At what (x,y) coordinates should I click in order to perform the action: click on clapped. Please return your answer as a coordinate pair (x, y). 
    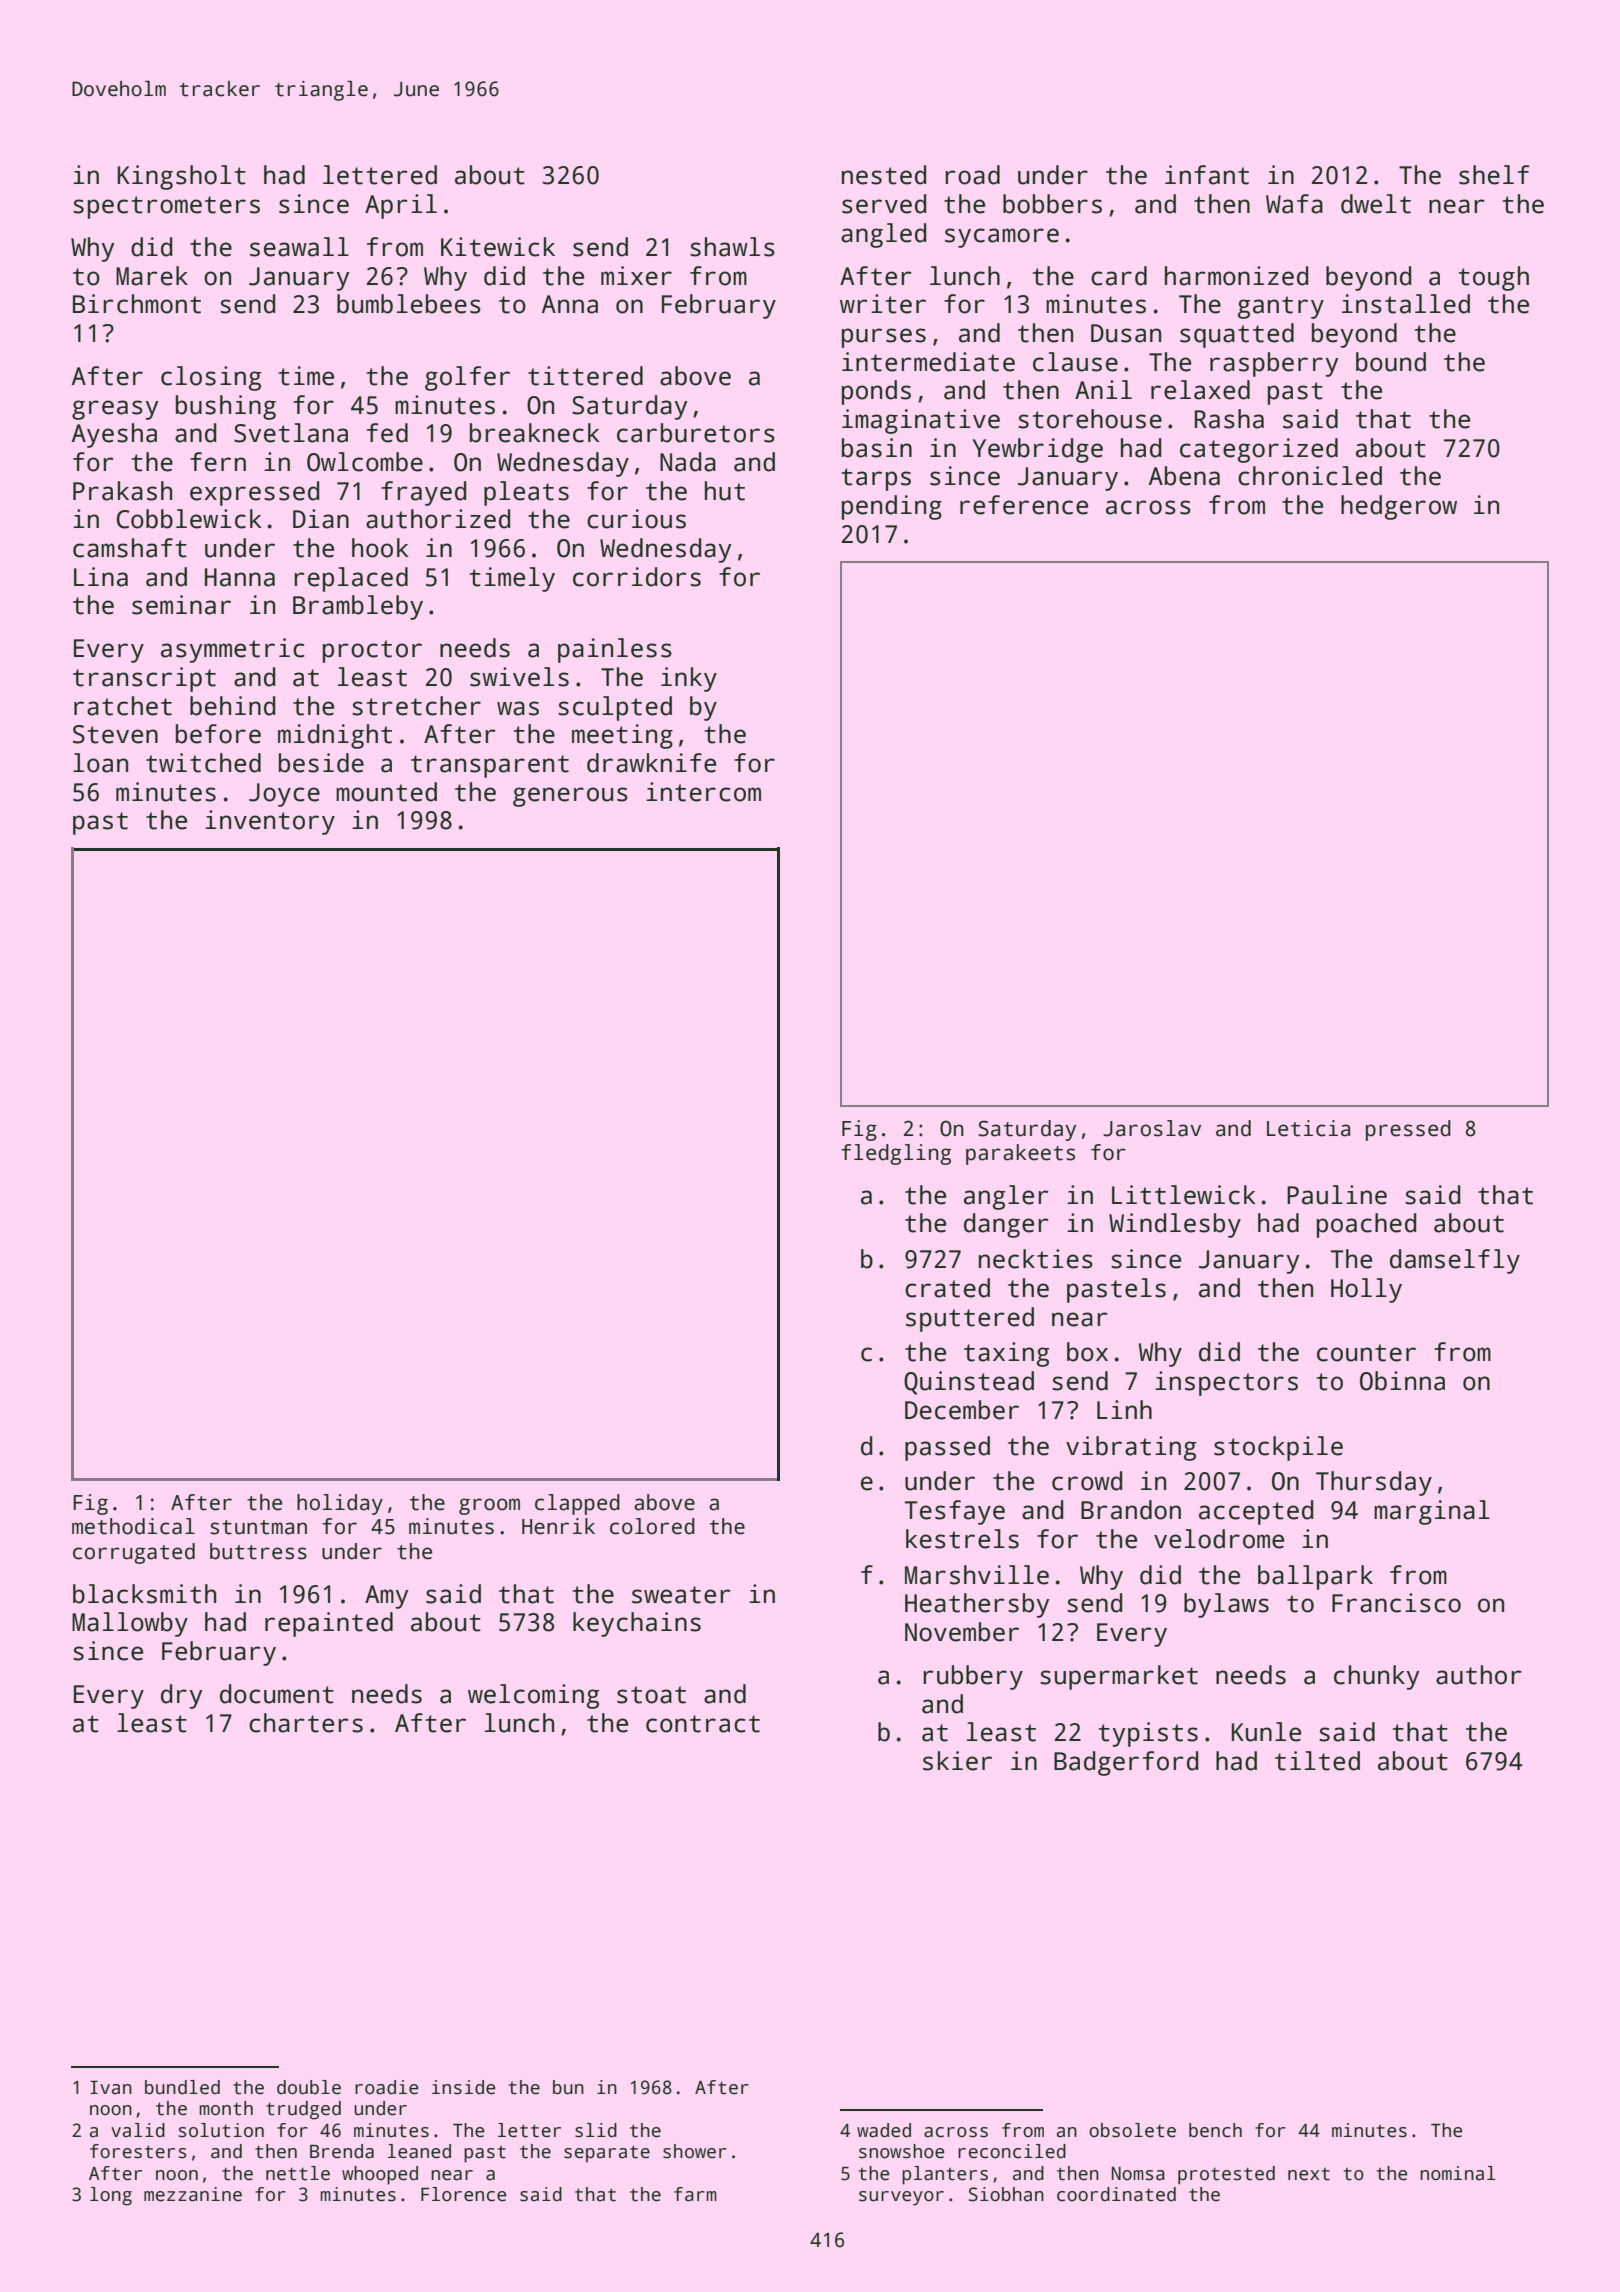
    Looking at the image, I should click on (577, 1504).
